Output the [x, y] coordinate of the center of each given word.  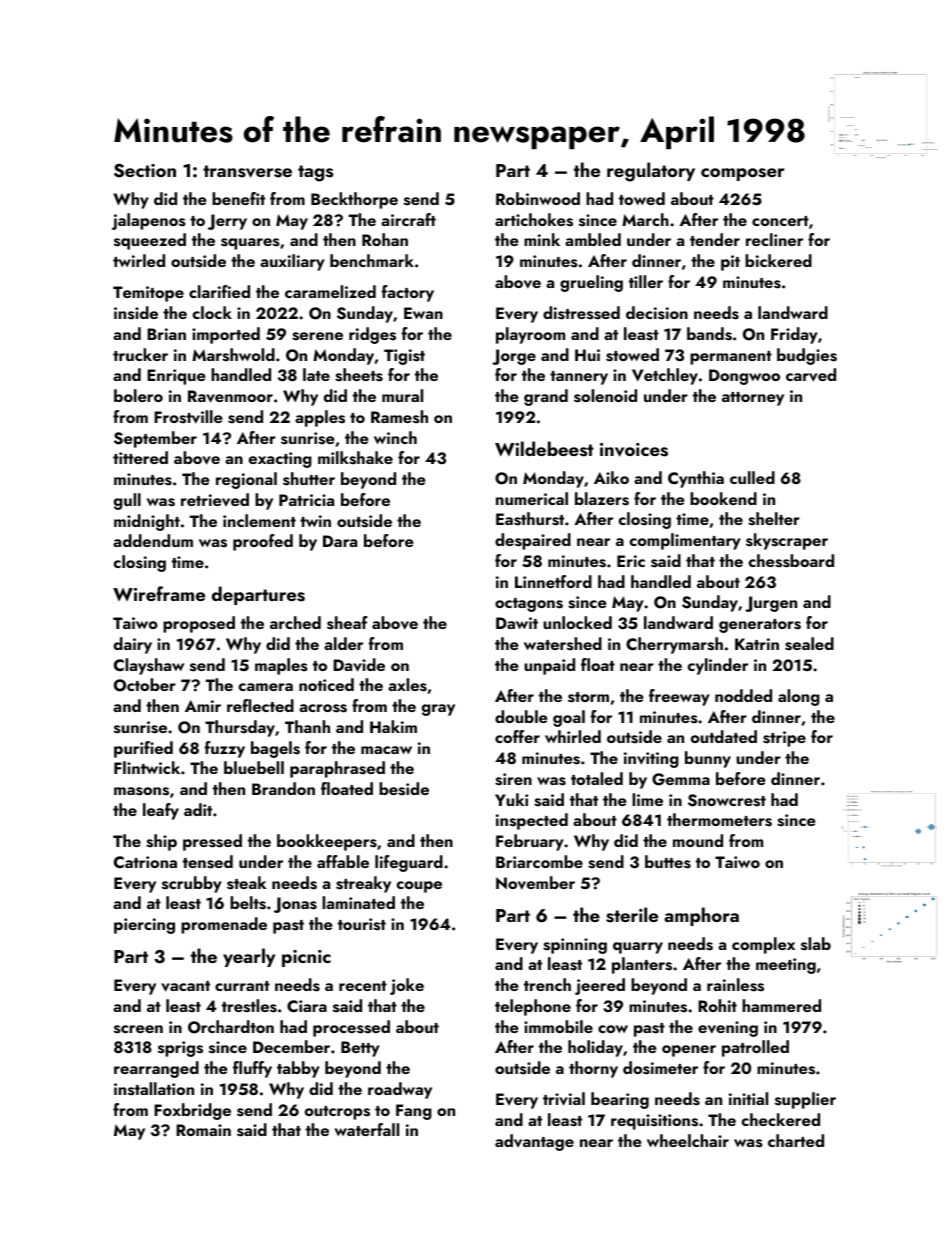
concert [780, 221]
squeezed [150, 241]
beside [404, 789]
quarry [638, 948]
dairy [133, 645]
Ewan [423, 313]
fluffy [252, 1069]
